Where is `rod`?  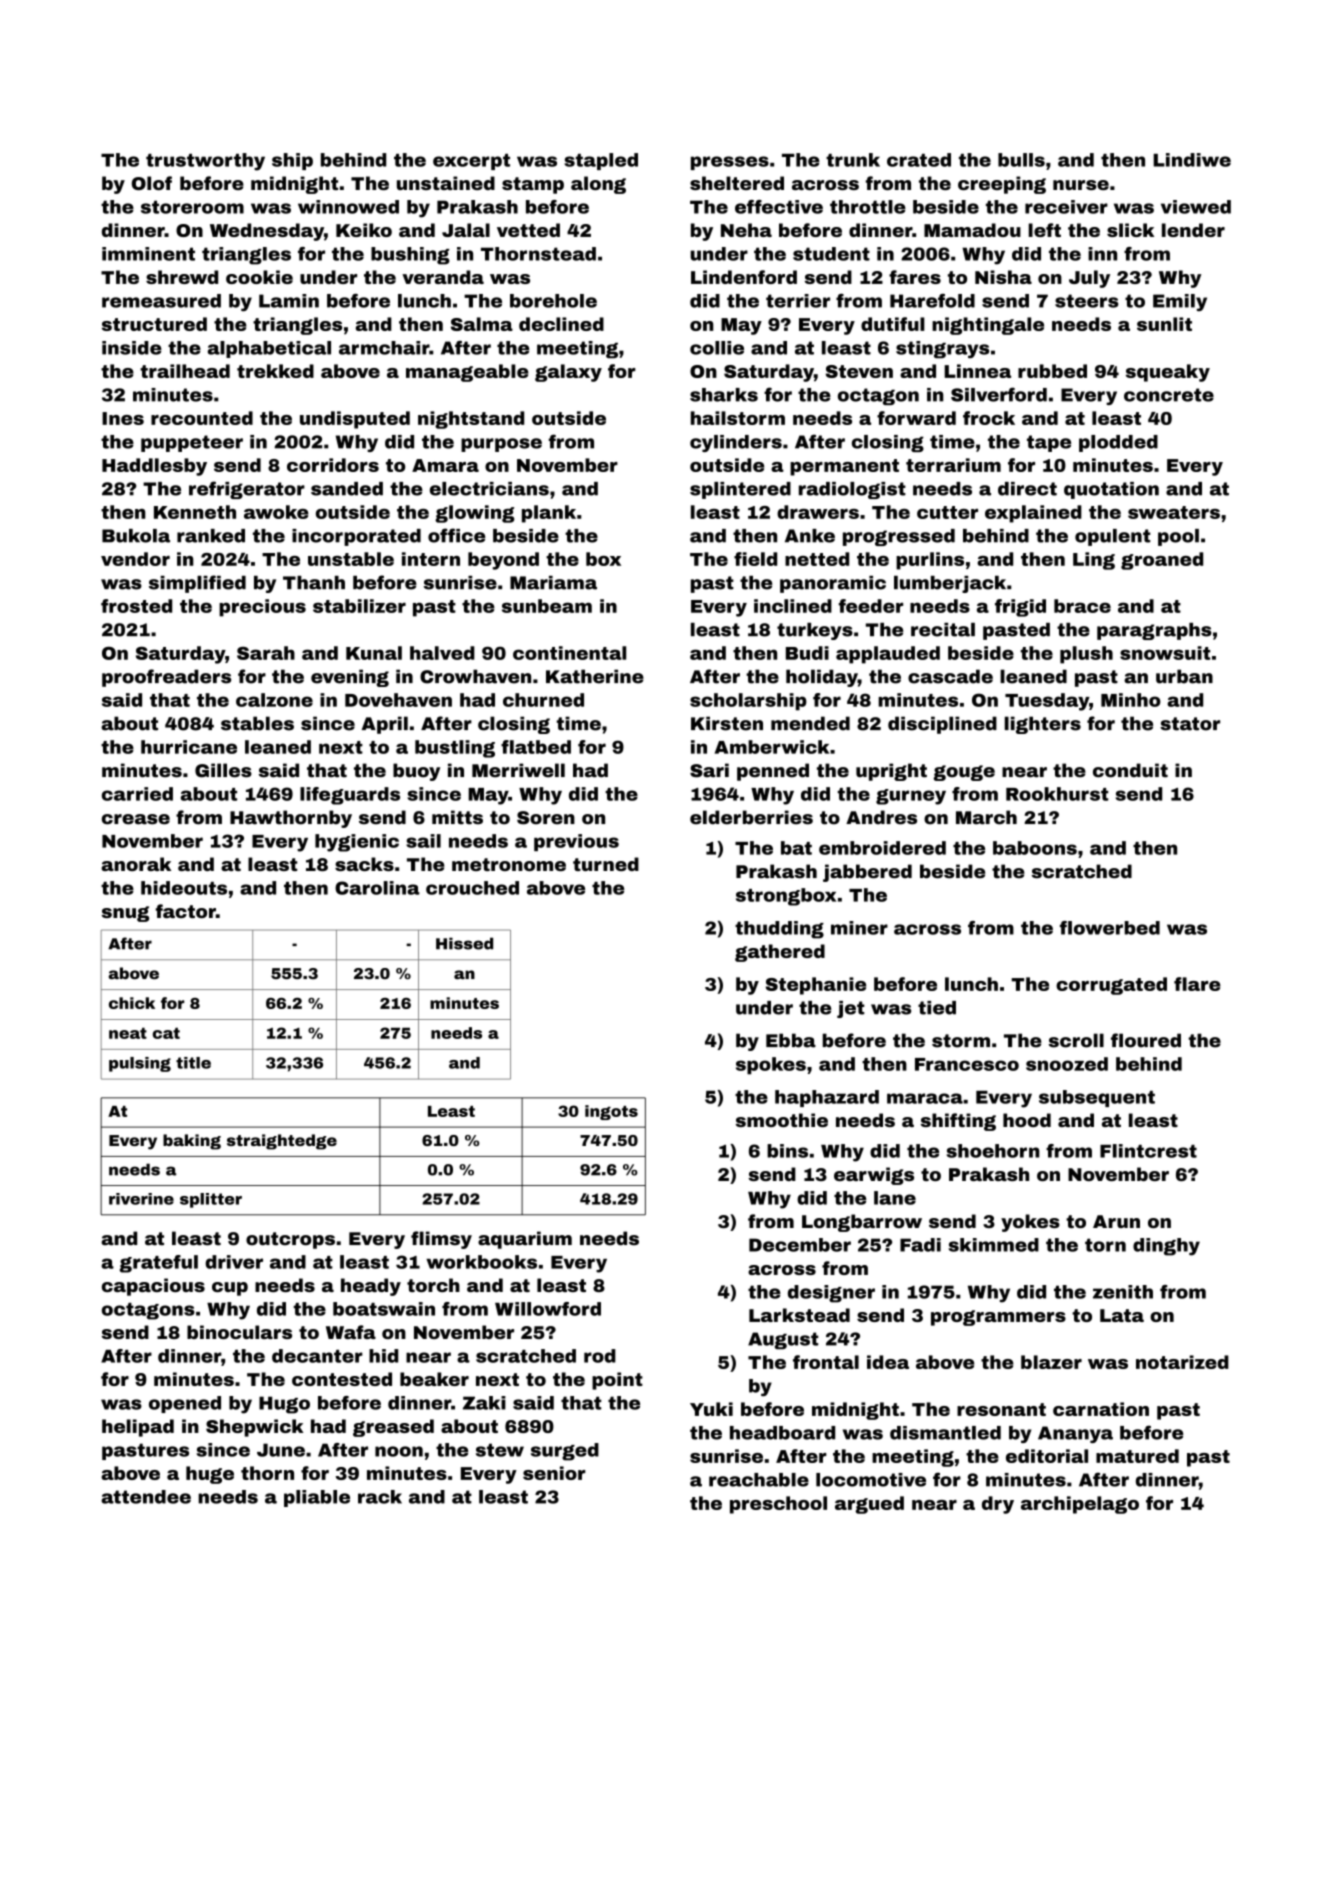 rod is located at coordinates (600, 1356).
